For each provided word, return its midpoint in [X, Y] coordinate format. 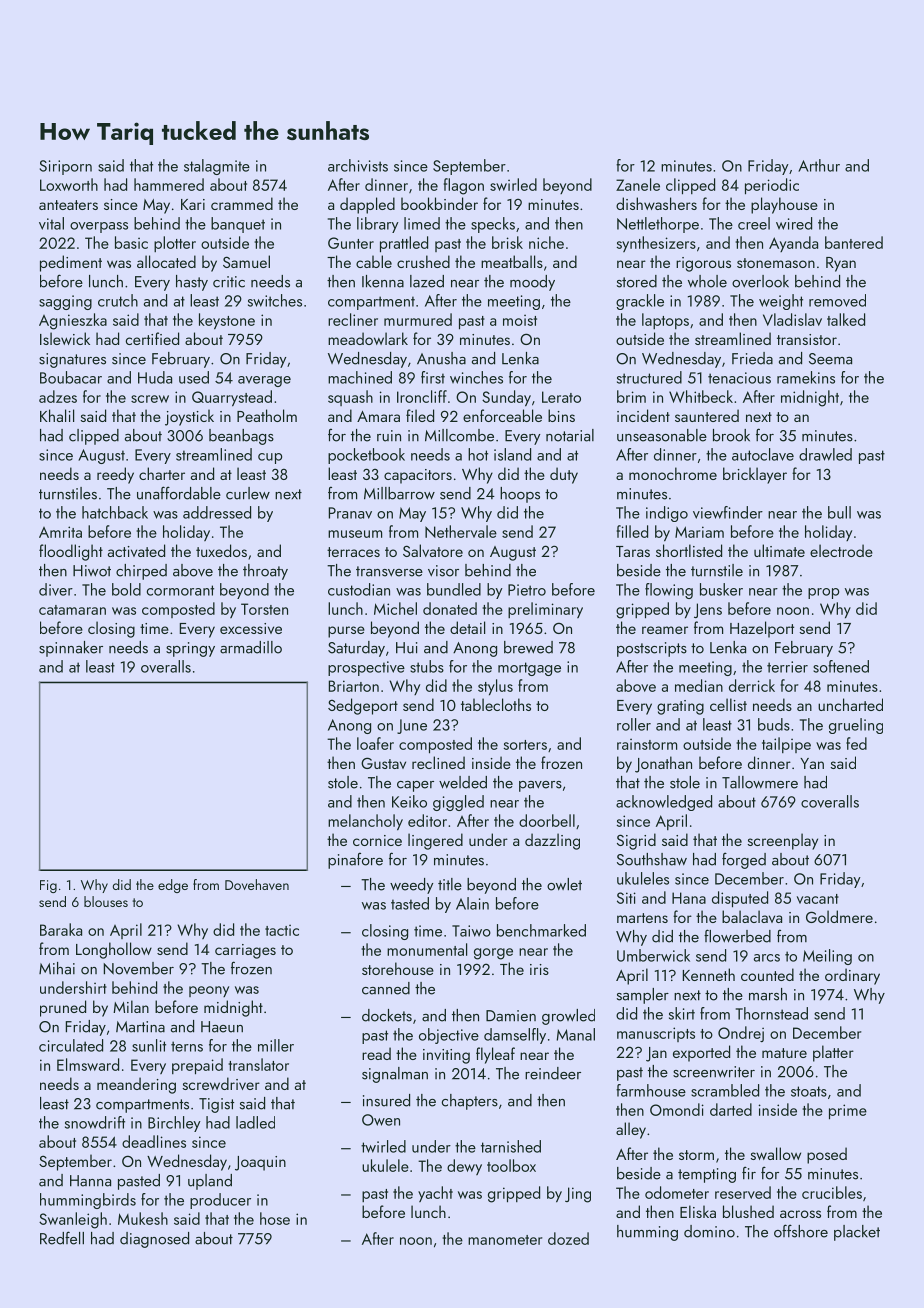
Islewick [65, 338]
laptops [665, 321]
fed [856, 743]
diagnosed [154, 1240]
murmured [418, 319]
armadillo [251, 647]
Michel [395, 608]
